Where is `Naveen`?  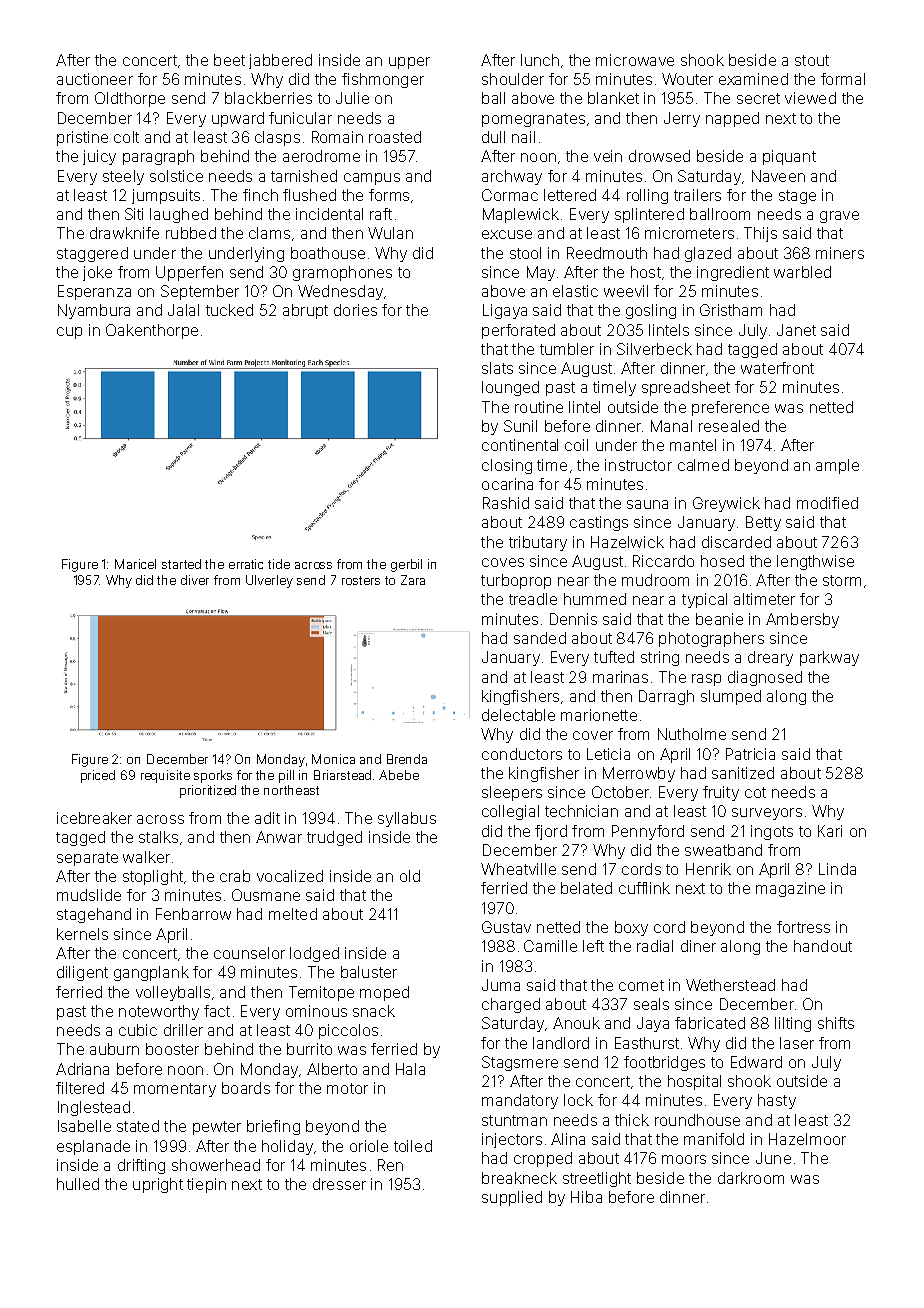
Naveen is located at coordinates (778, 176).
